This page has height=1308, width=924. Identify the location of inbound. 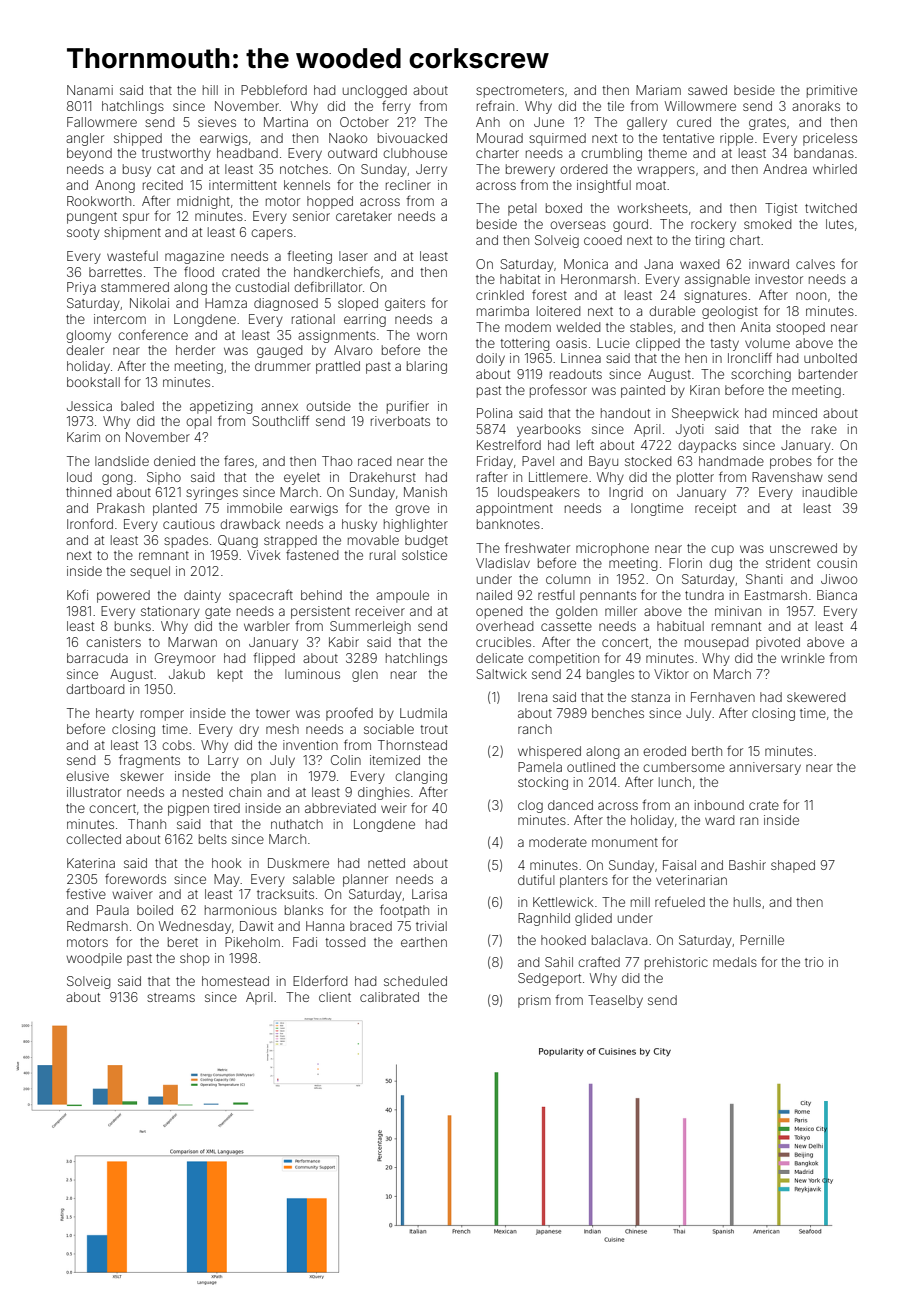
(719, 805).
